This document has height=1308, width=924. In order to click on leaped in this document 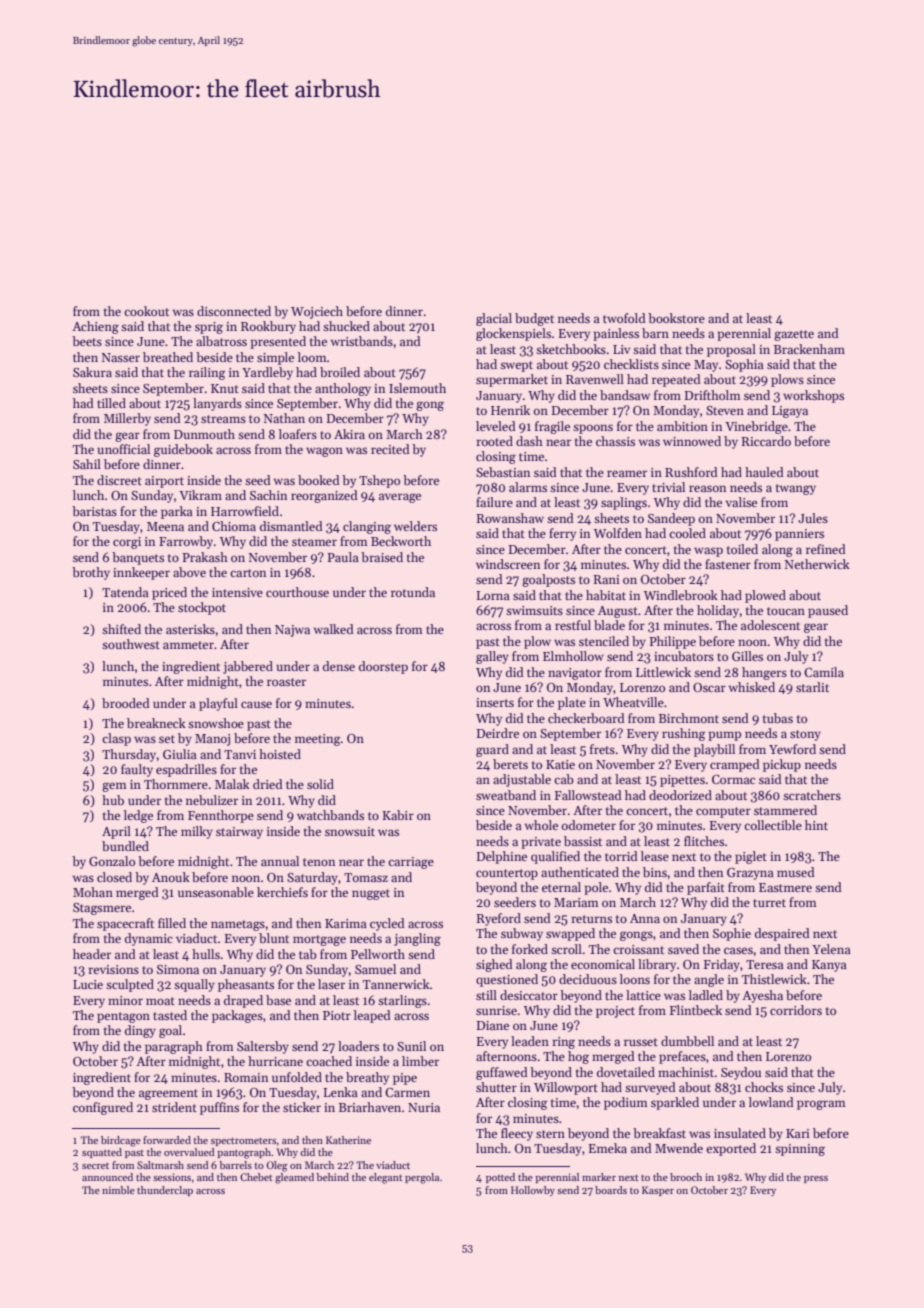, I will do `click(372, 1016)`.
